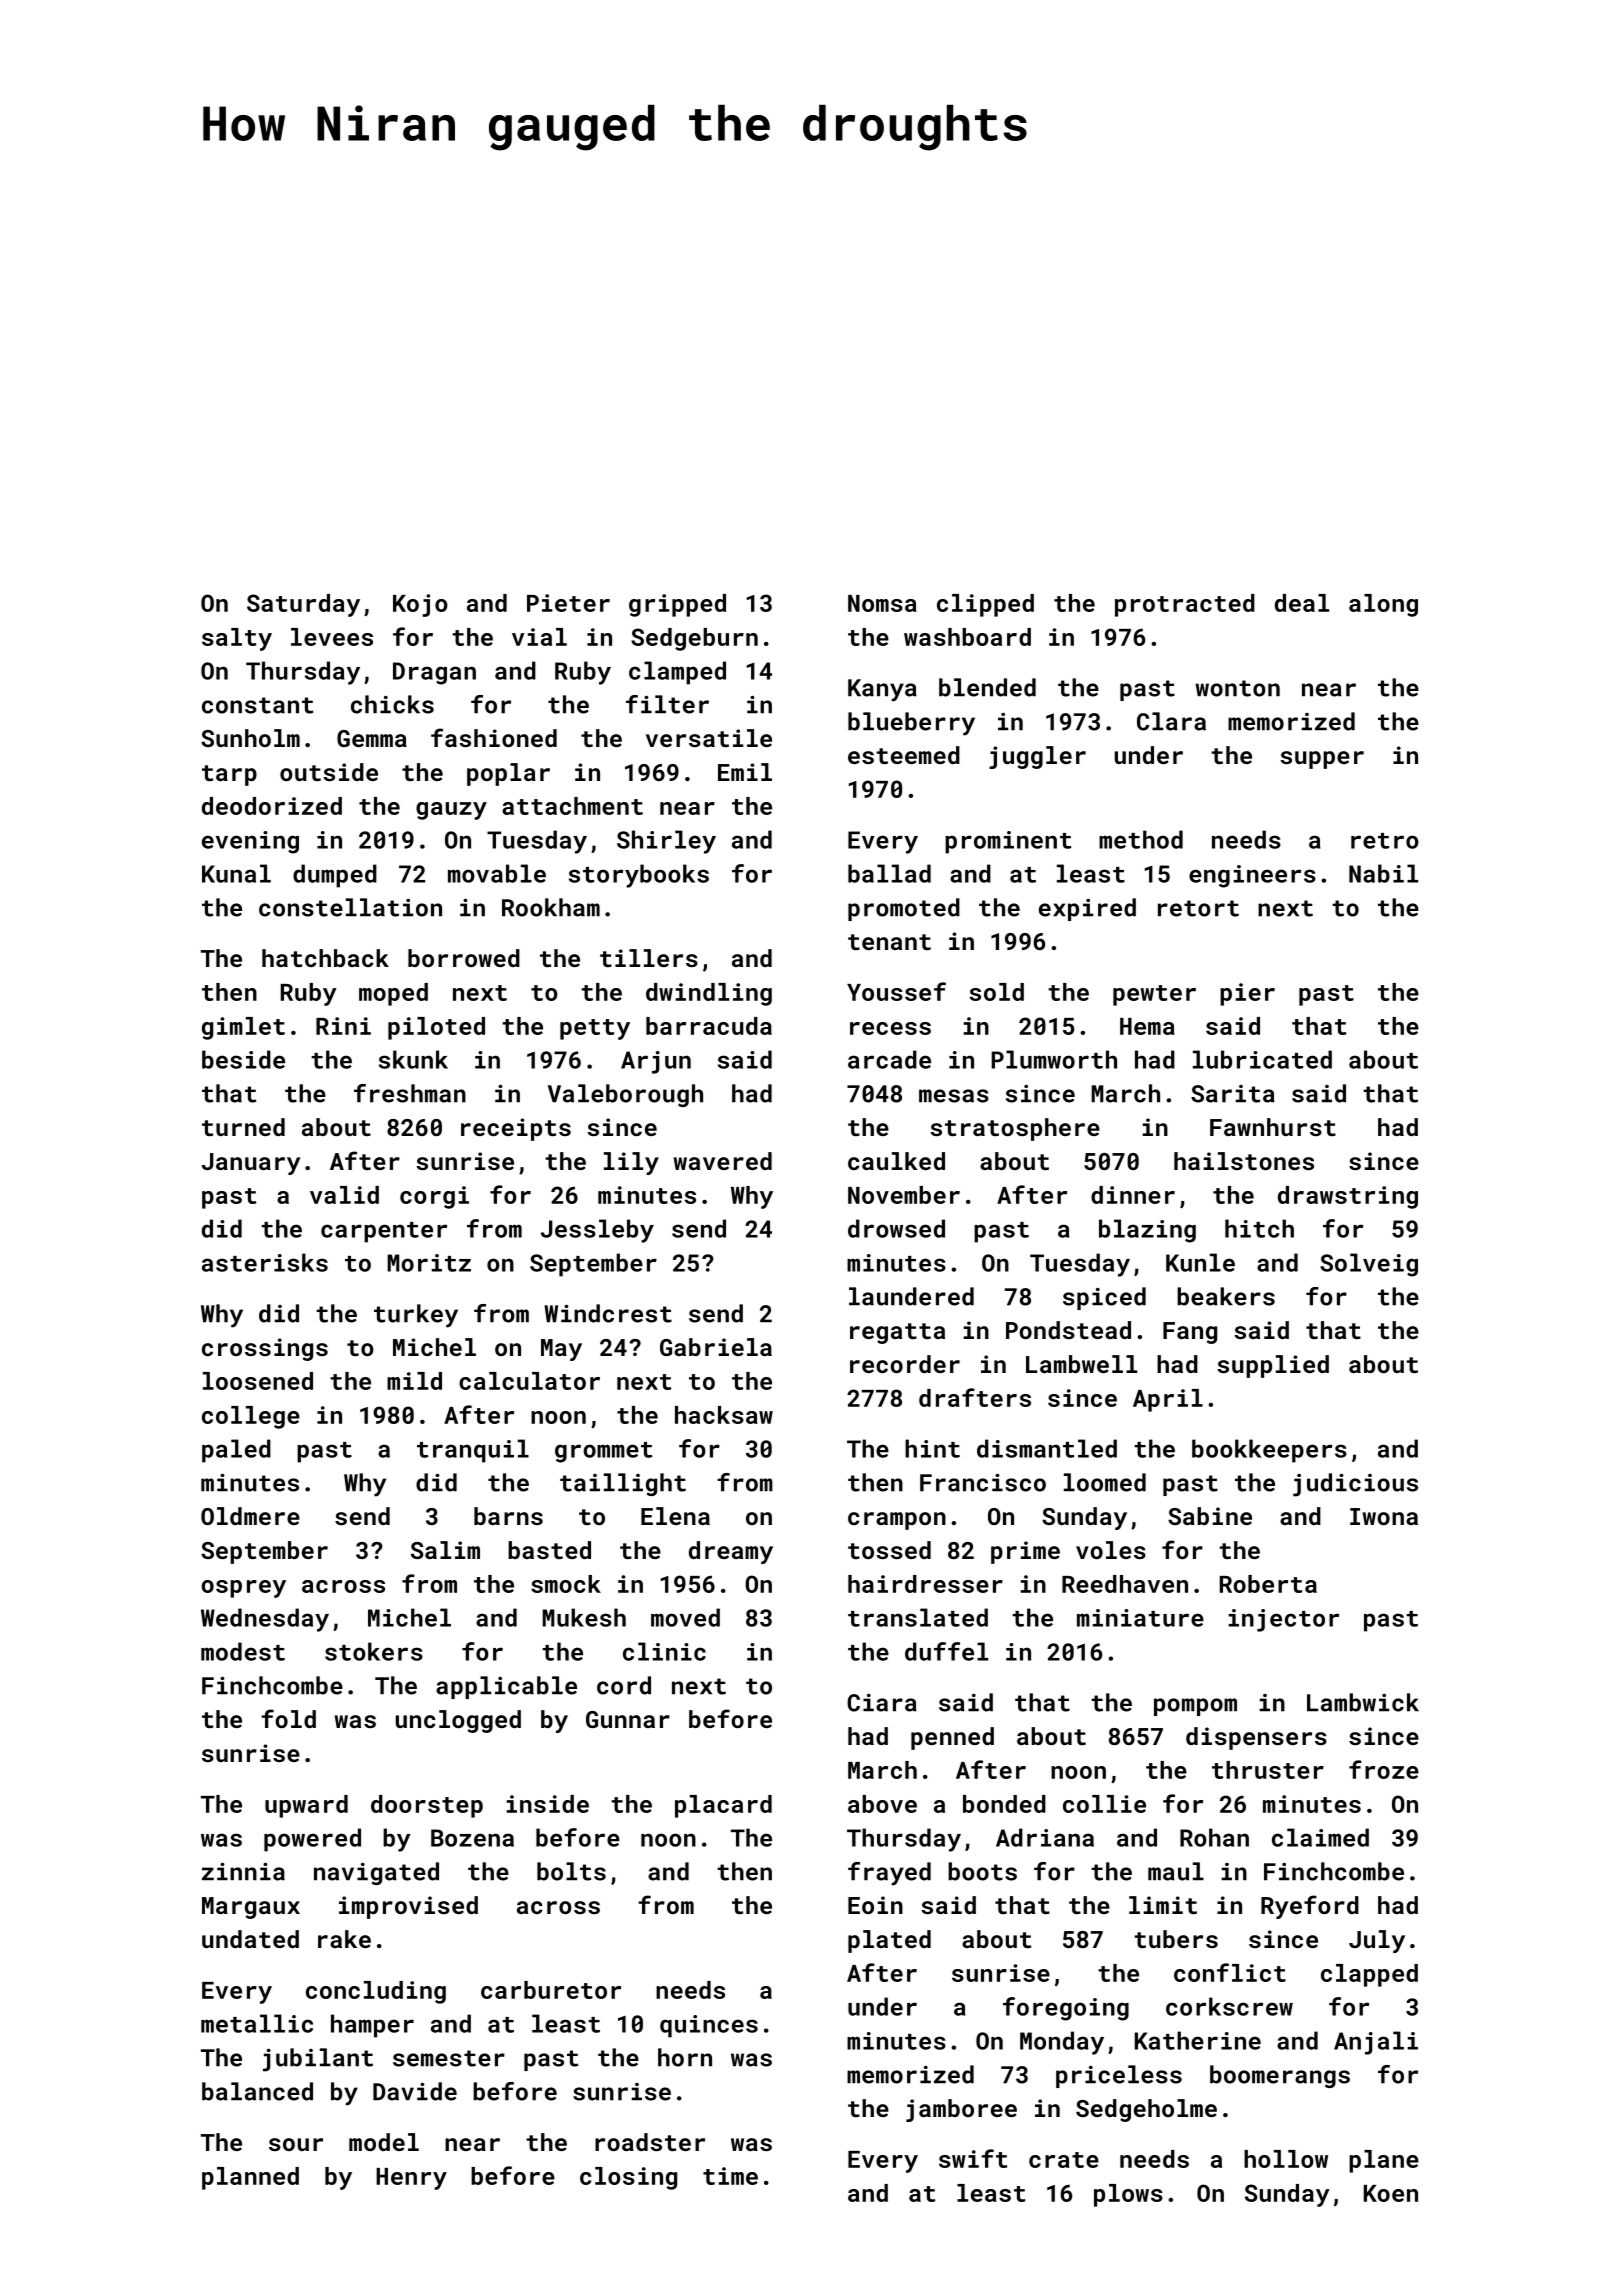 The height and width of the image is (2292, 1620). Describe the element at coordinates (296, 2144) in the image. I see `sour` at that location.
